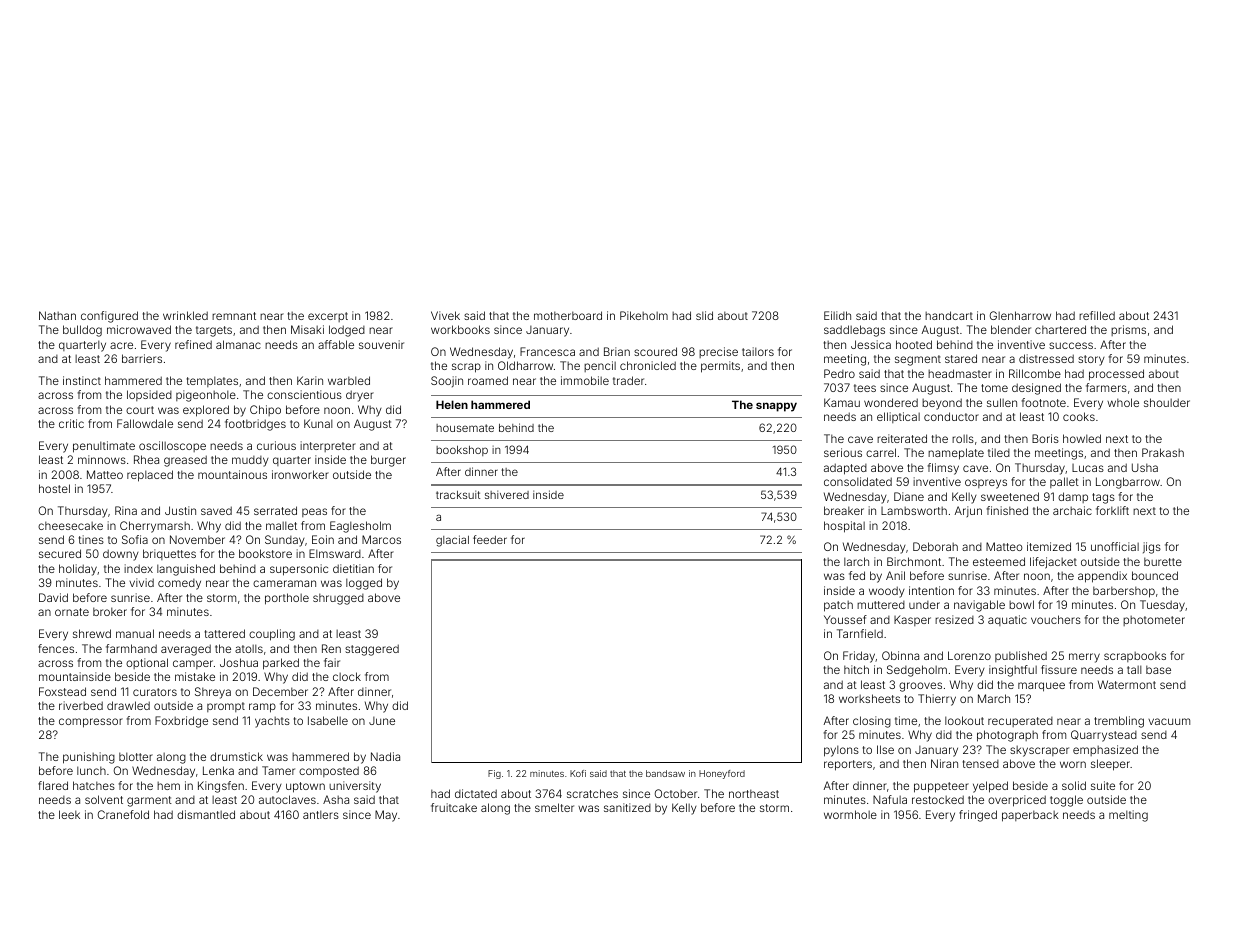 Image resolution: width=1233 pixels, height=952 pixels. Describe the element at coordinates (82, 380) in the image. I see `instinct` at that location.
